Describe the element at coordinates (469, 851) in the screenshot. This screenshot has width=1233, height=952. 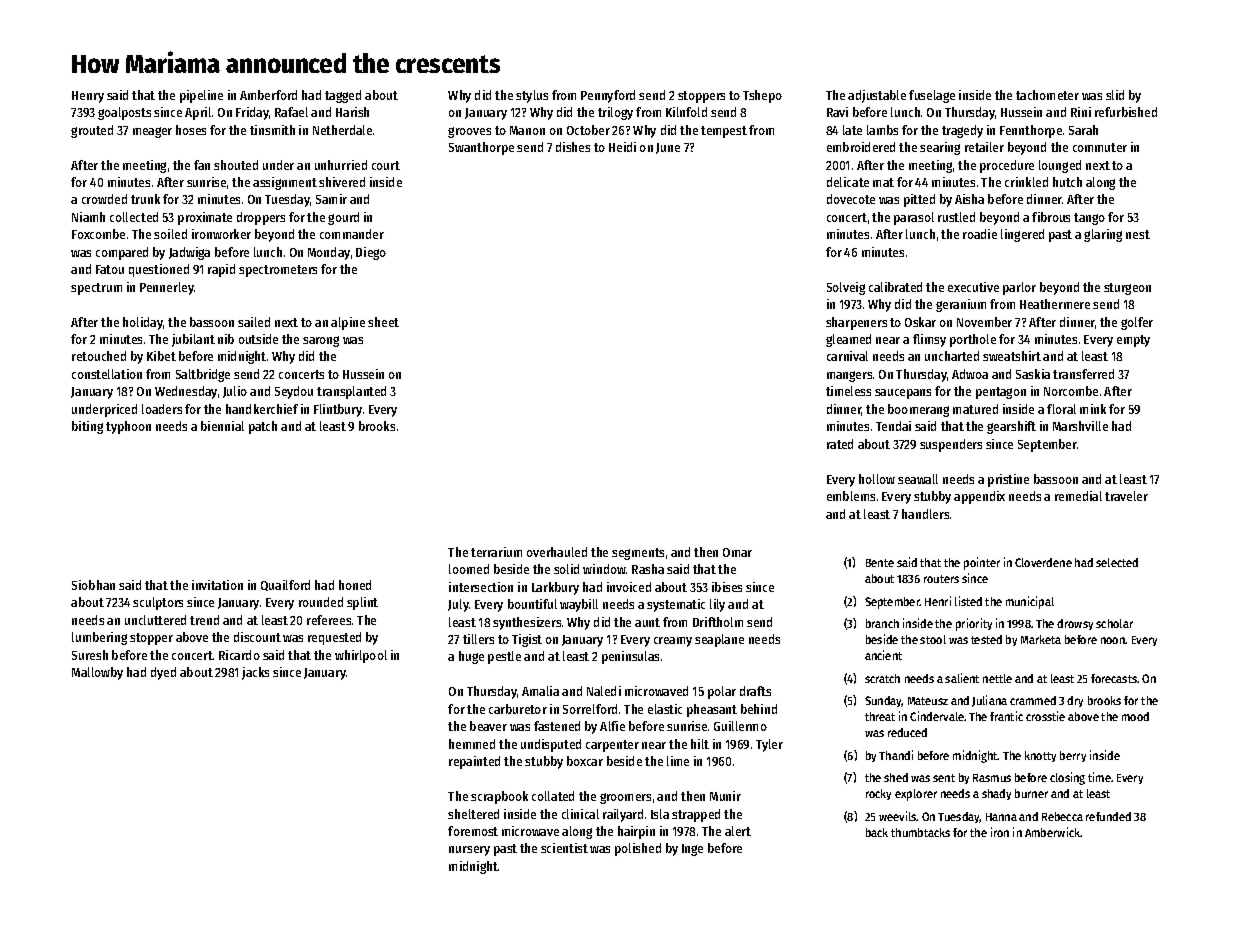
I see `nursery` at that location.
